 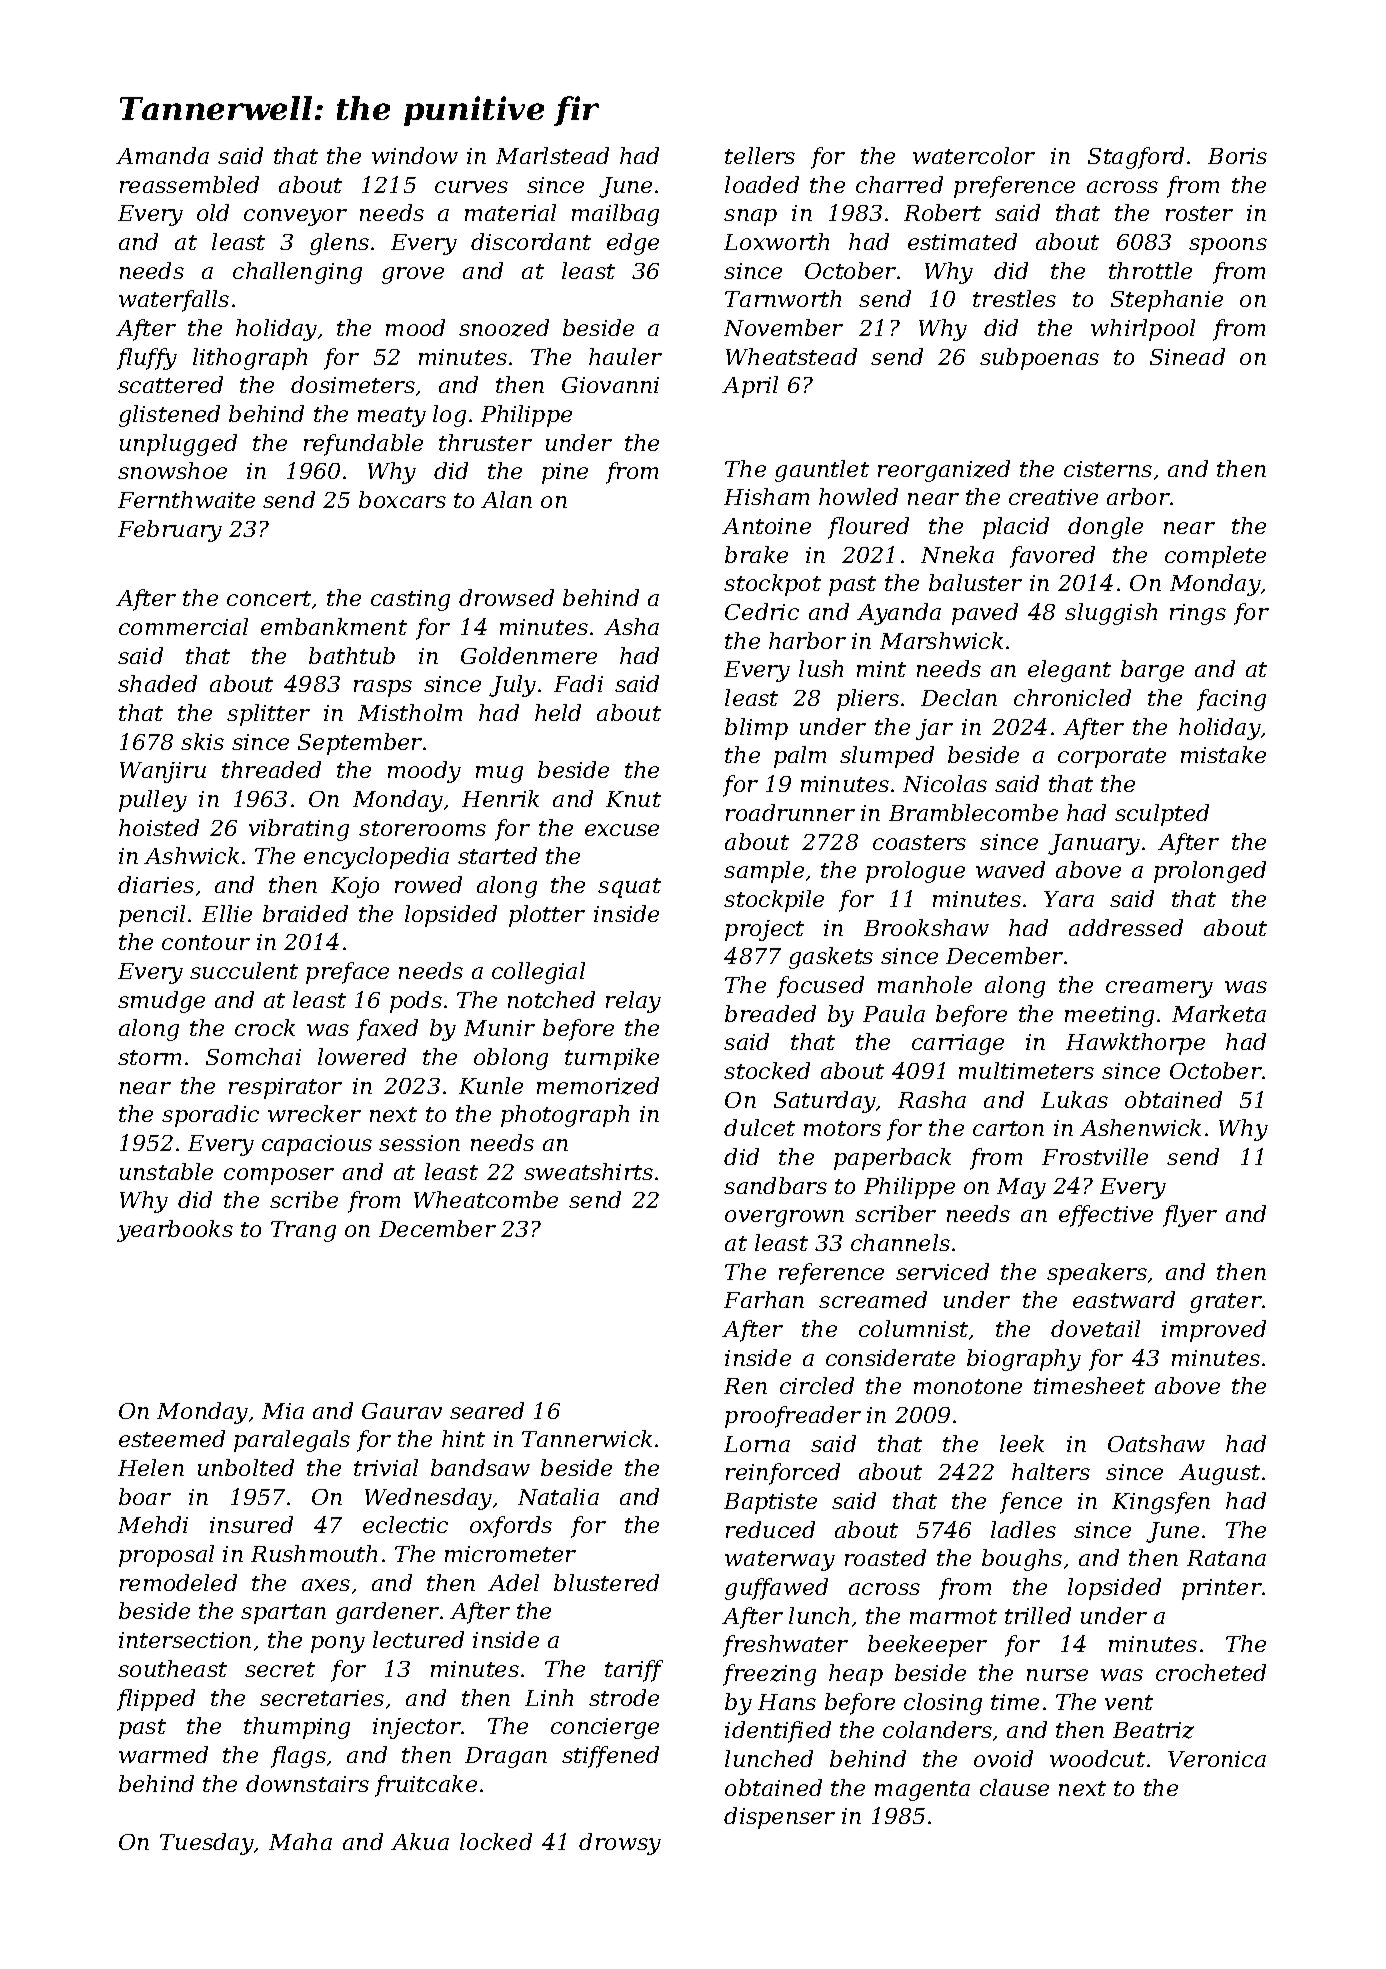 What do you see at coordinates (269, 598) in the screenshot?
I see `concert` at bounding box center [269, 598].
